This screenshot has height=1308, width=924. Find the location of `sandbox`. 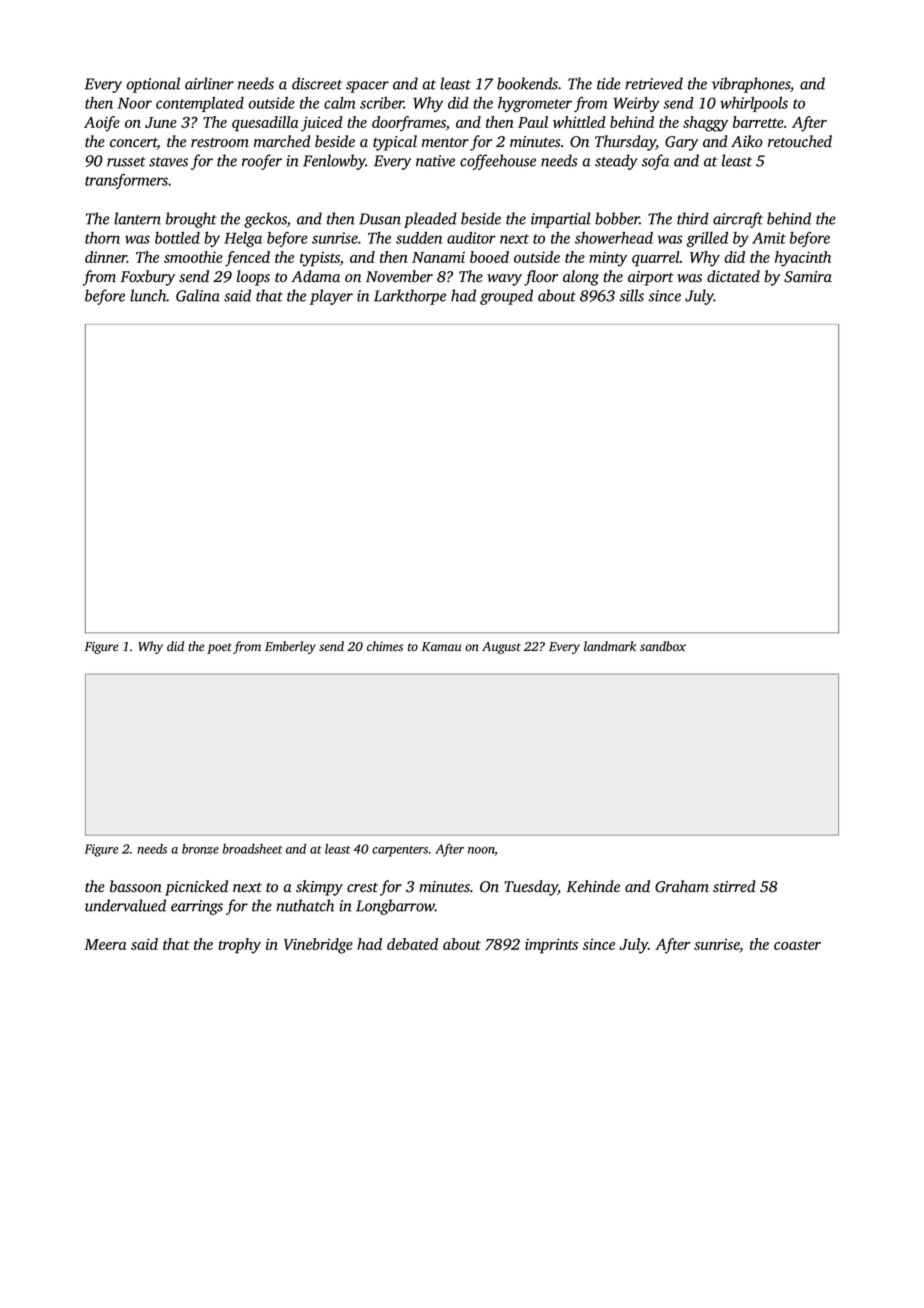

sandbox is located at coordinates (663, 646).
